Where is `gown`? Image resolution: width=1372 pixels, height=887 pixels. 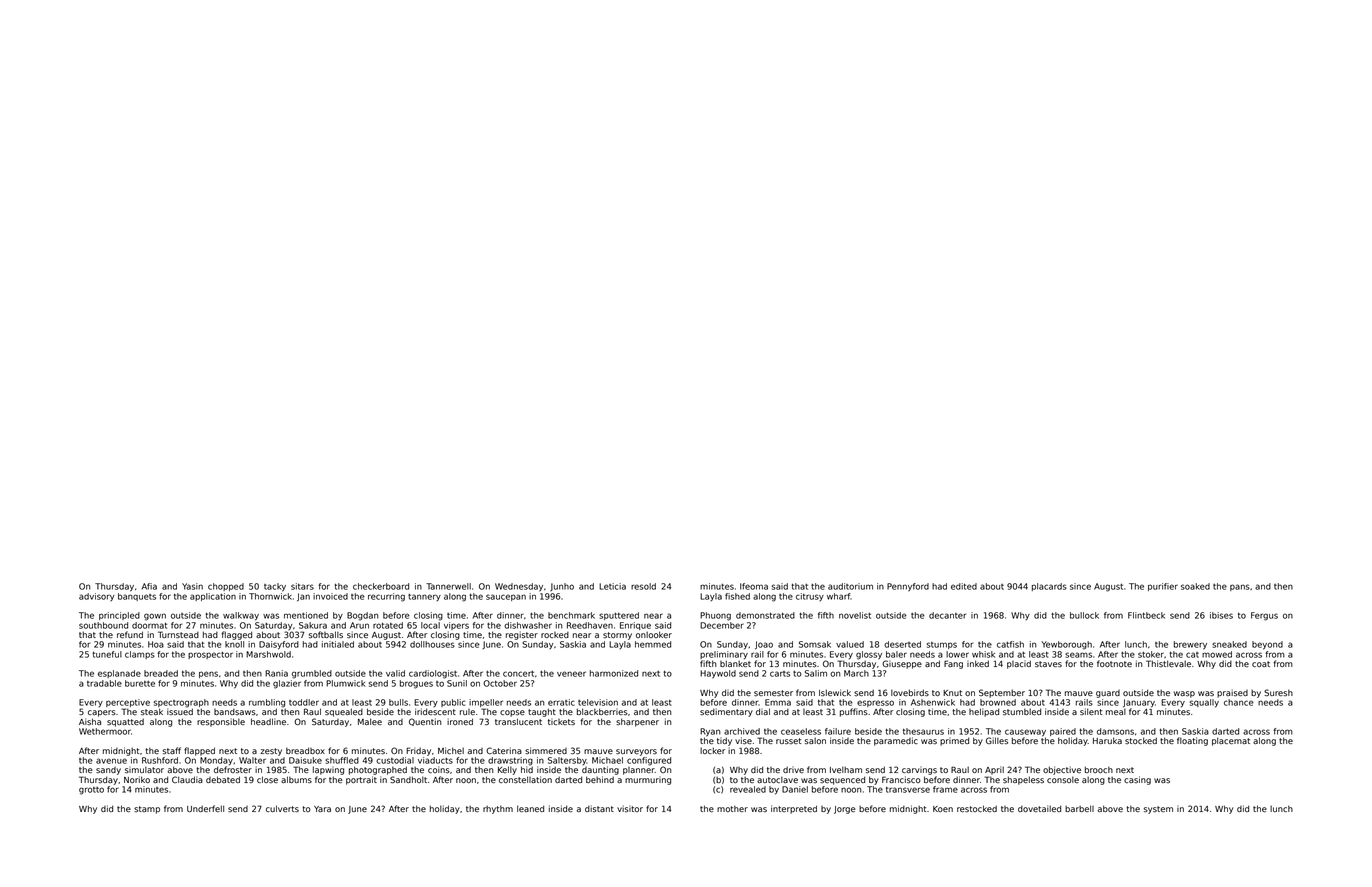 gown is located at coordinates (155, 617).
